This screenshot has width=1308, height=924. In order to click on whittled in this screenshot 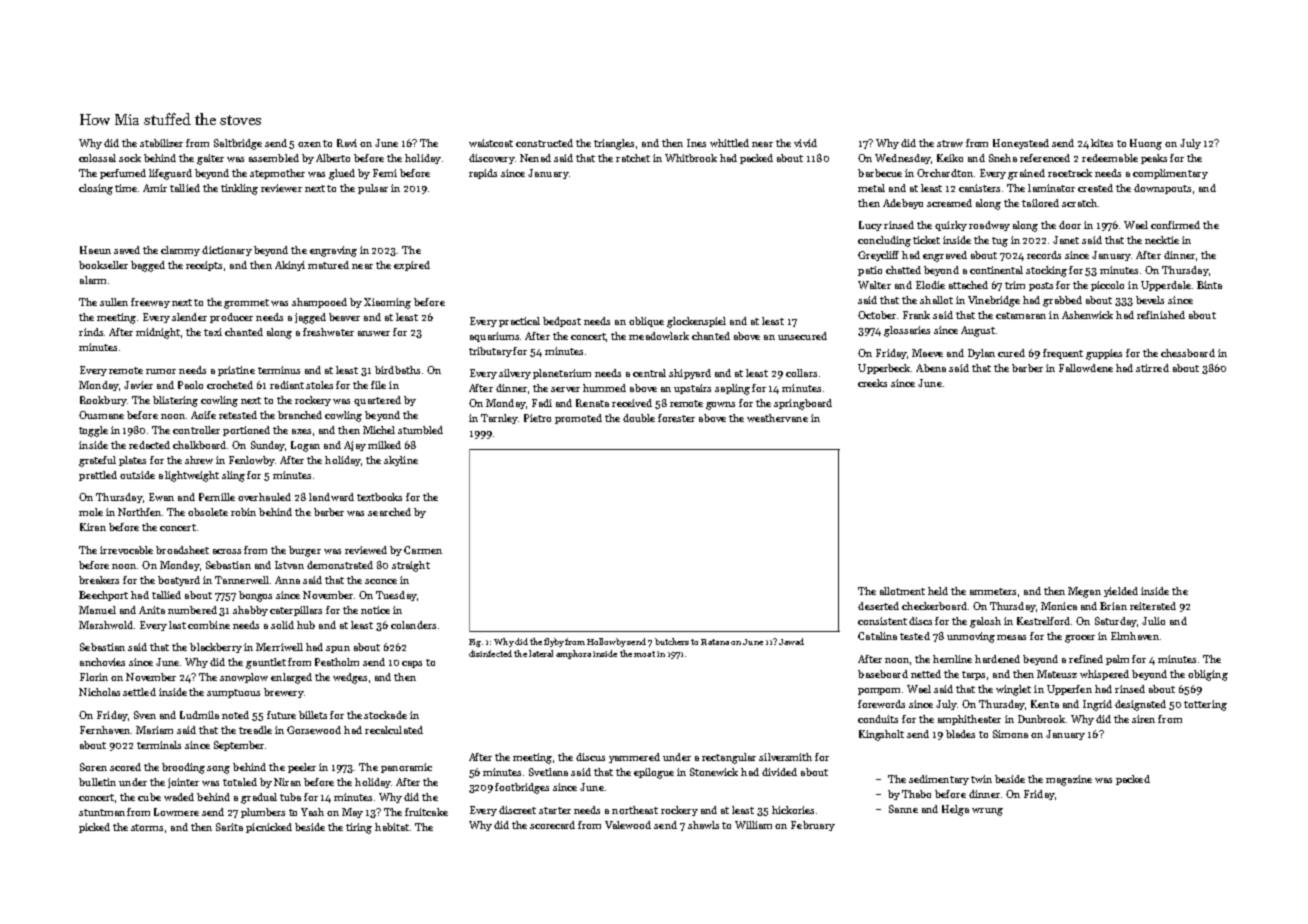, I will do `click(729, 143)`.
